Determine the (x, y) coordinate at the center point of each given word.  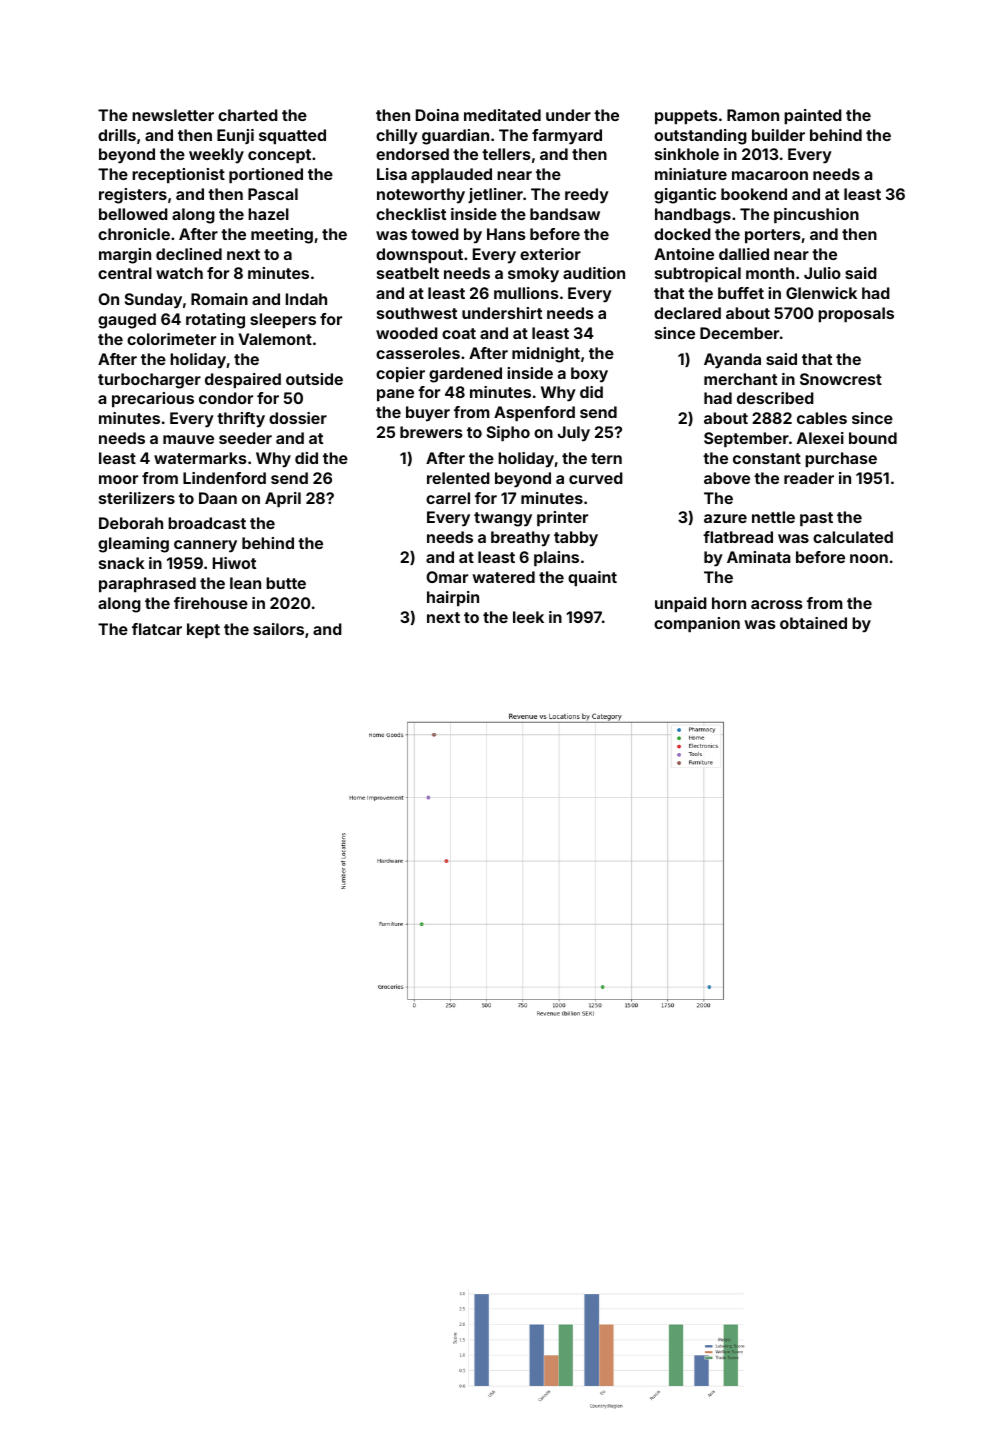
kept (203, 630)
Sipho (508, 433)
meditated (502, 115)
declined (189, 254)
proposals (856, 314)
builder (778, 135)
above (727, 478)
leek (528, 617)
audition (594, 273)
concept (279, 156)
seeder (245, 438)
